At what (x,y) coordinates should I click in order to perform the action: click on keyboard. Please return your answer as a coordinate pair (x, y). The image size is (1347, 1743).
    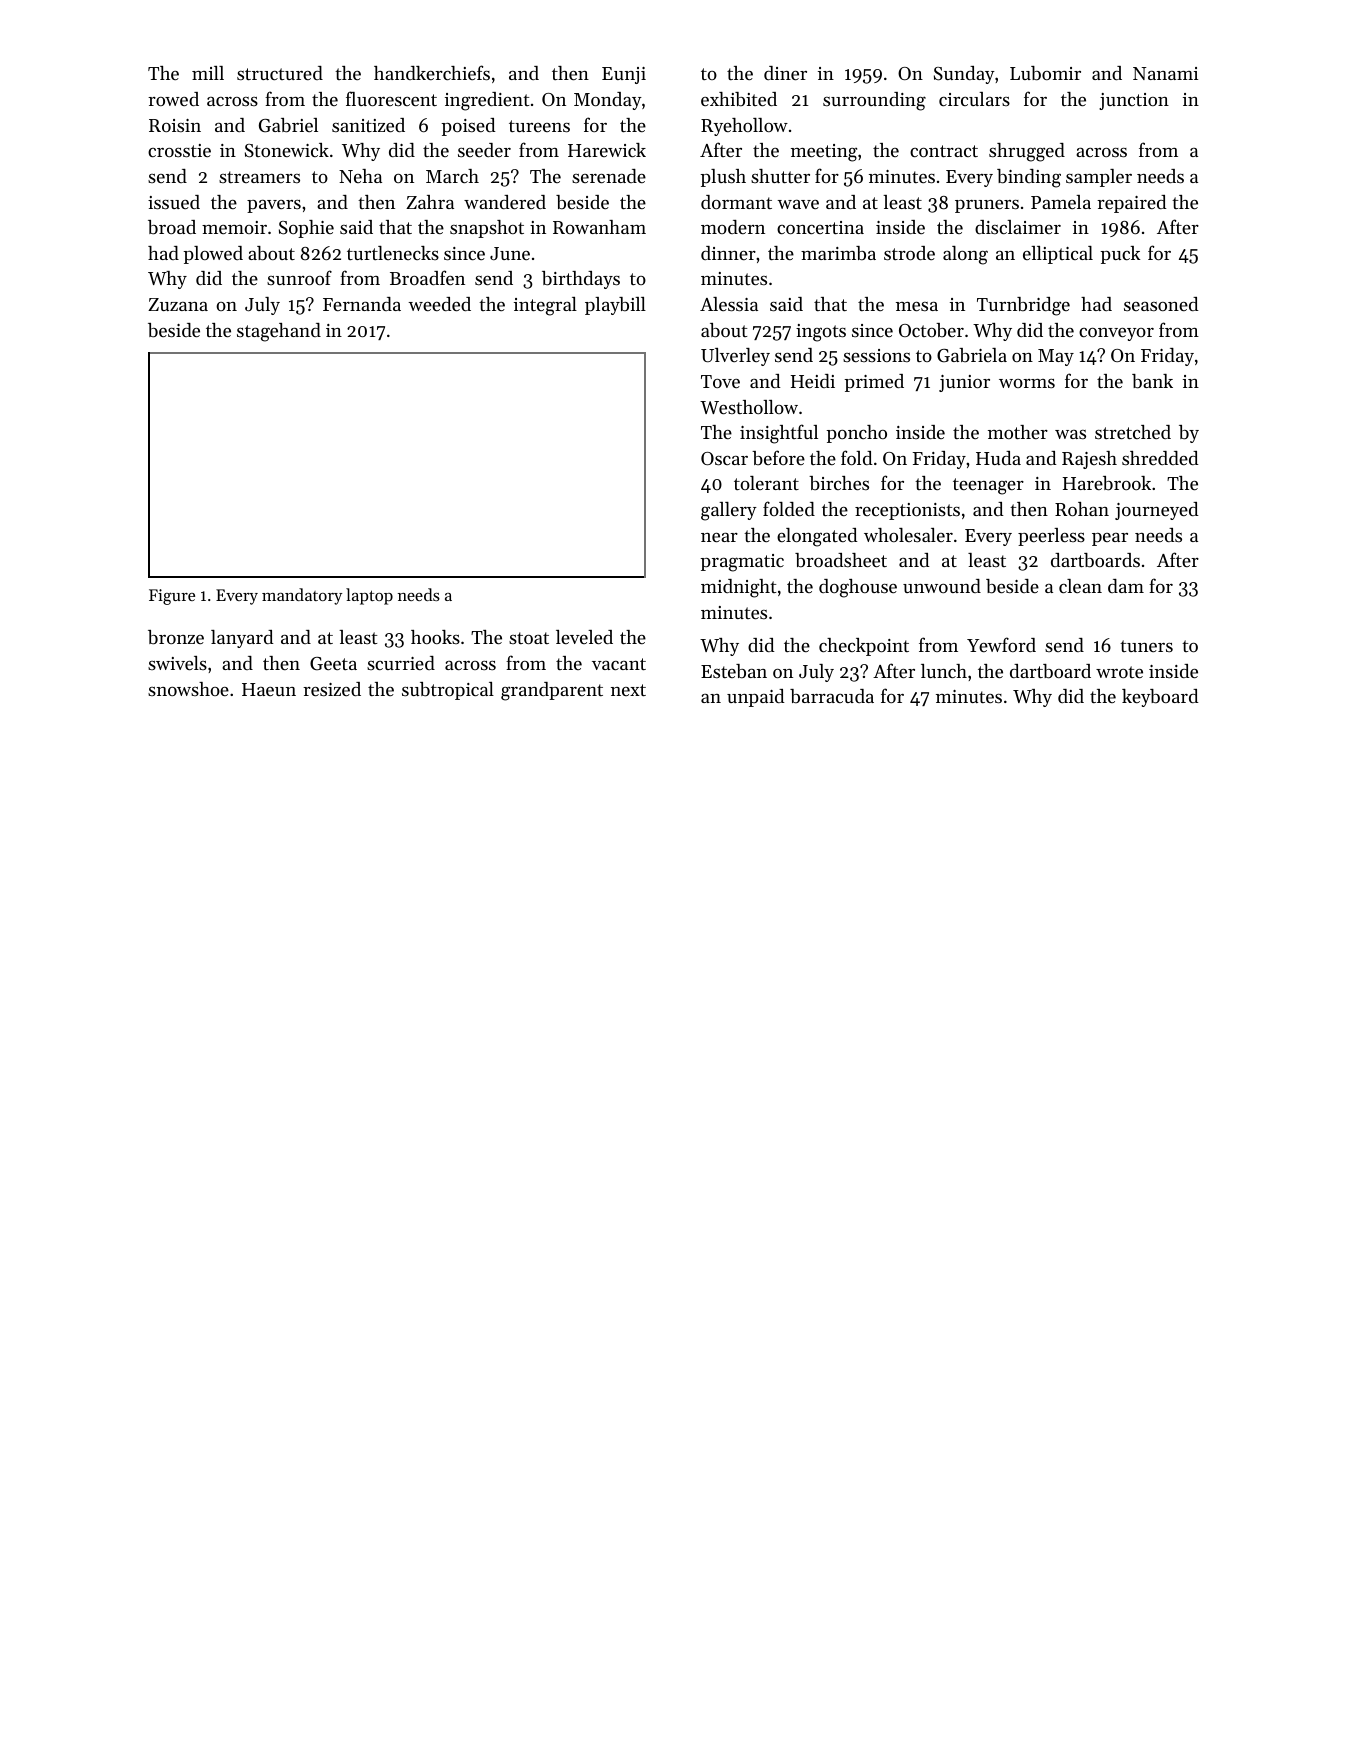
    Looking at the image, I should click on (1160, 698).
